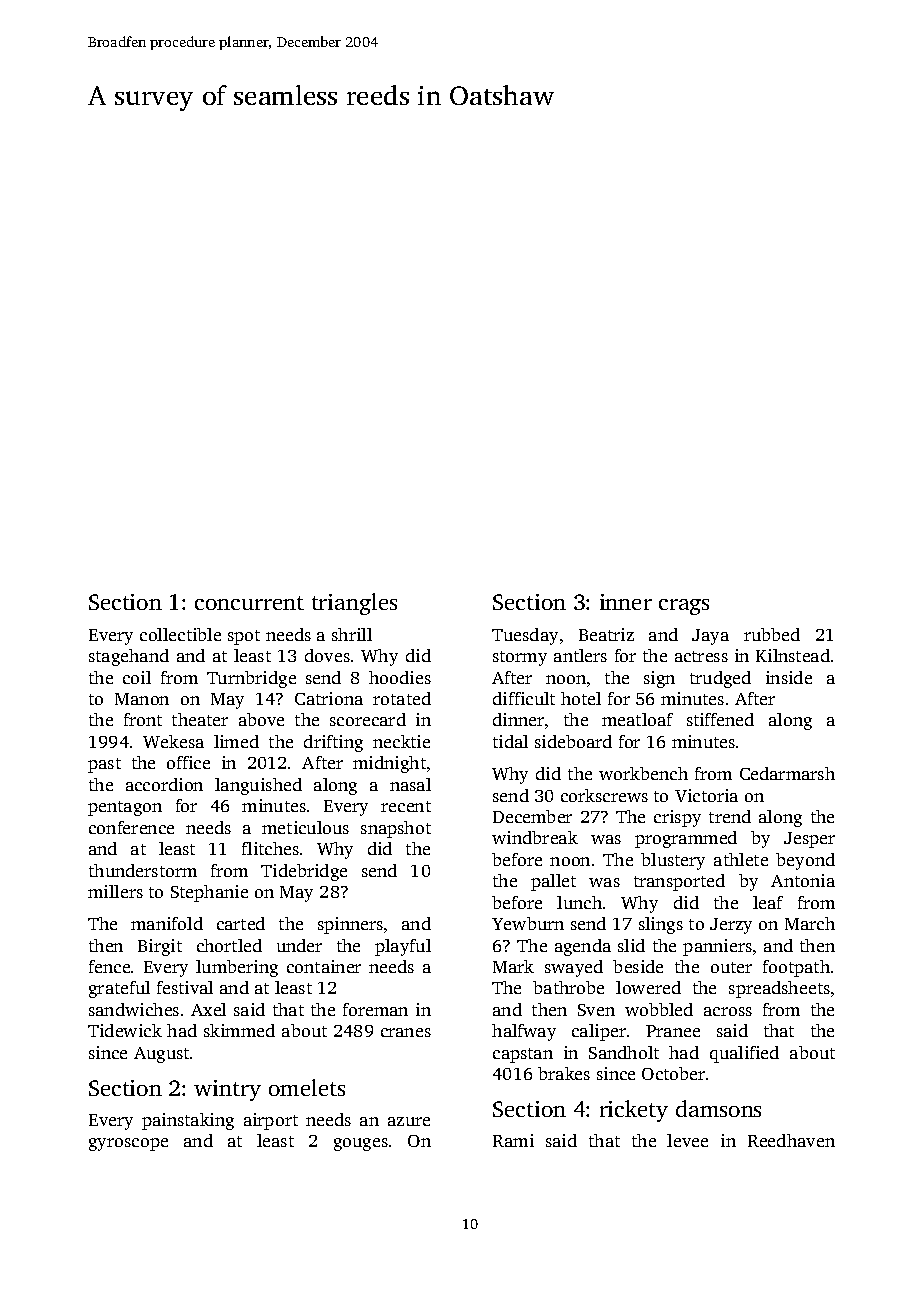 This page has width=924, height=1311. I want to click on concurrent, so click(249, 603).
